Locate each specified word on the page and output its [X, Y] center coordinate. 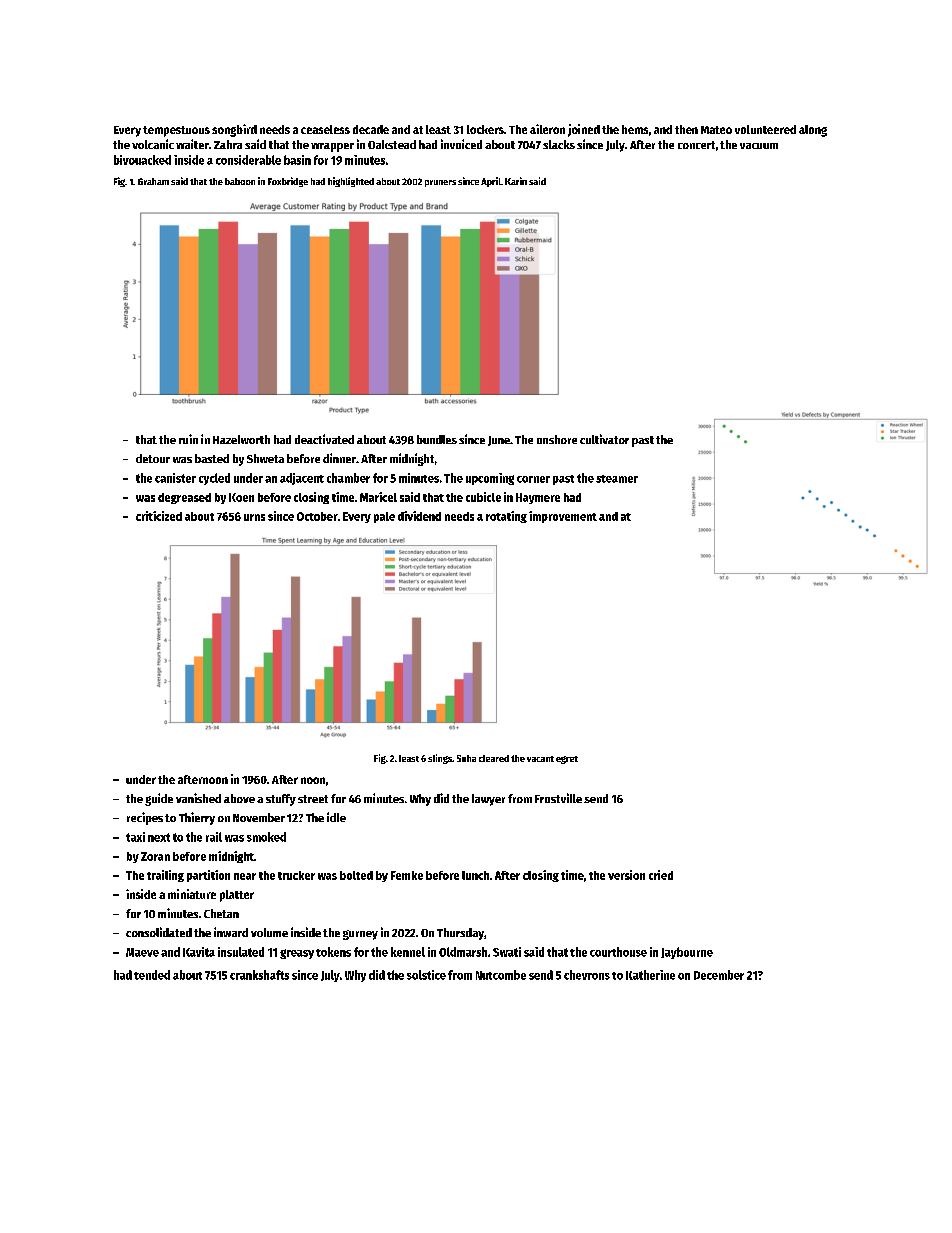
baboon [240, 181]
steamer [617, 479]
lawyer [488, 800]
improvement [563, 517]
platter [237, 896]
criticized [159, 516]
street [313, 799]
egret [567, 760]
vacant [540, 759]
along [813, 131]
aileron [547, 129]
